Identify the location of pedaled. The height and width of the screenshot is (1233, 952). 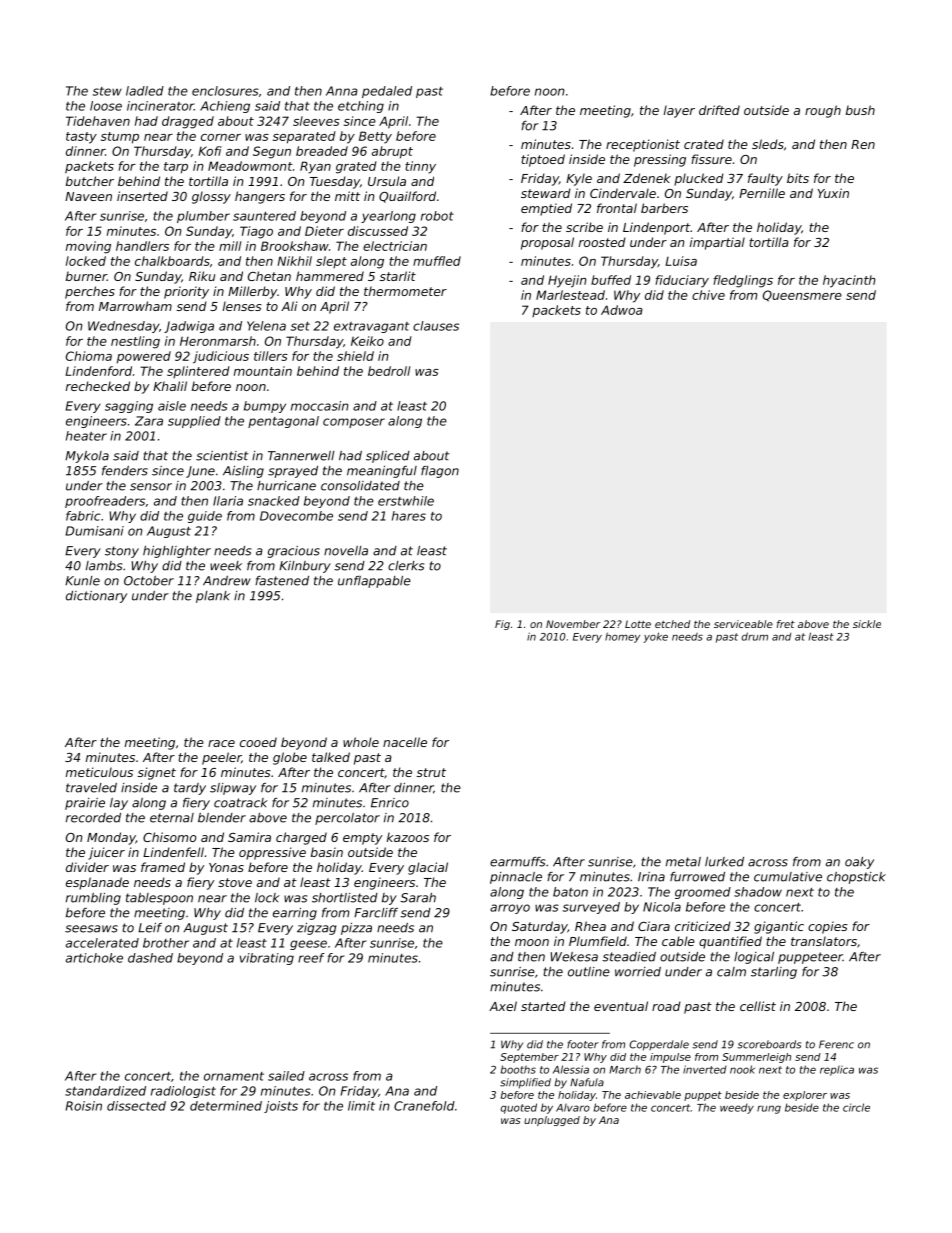
(387, 92).
